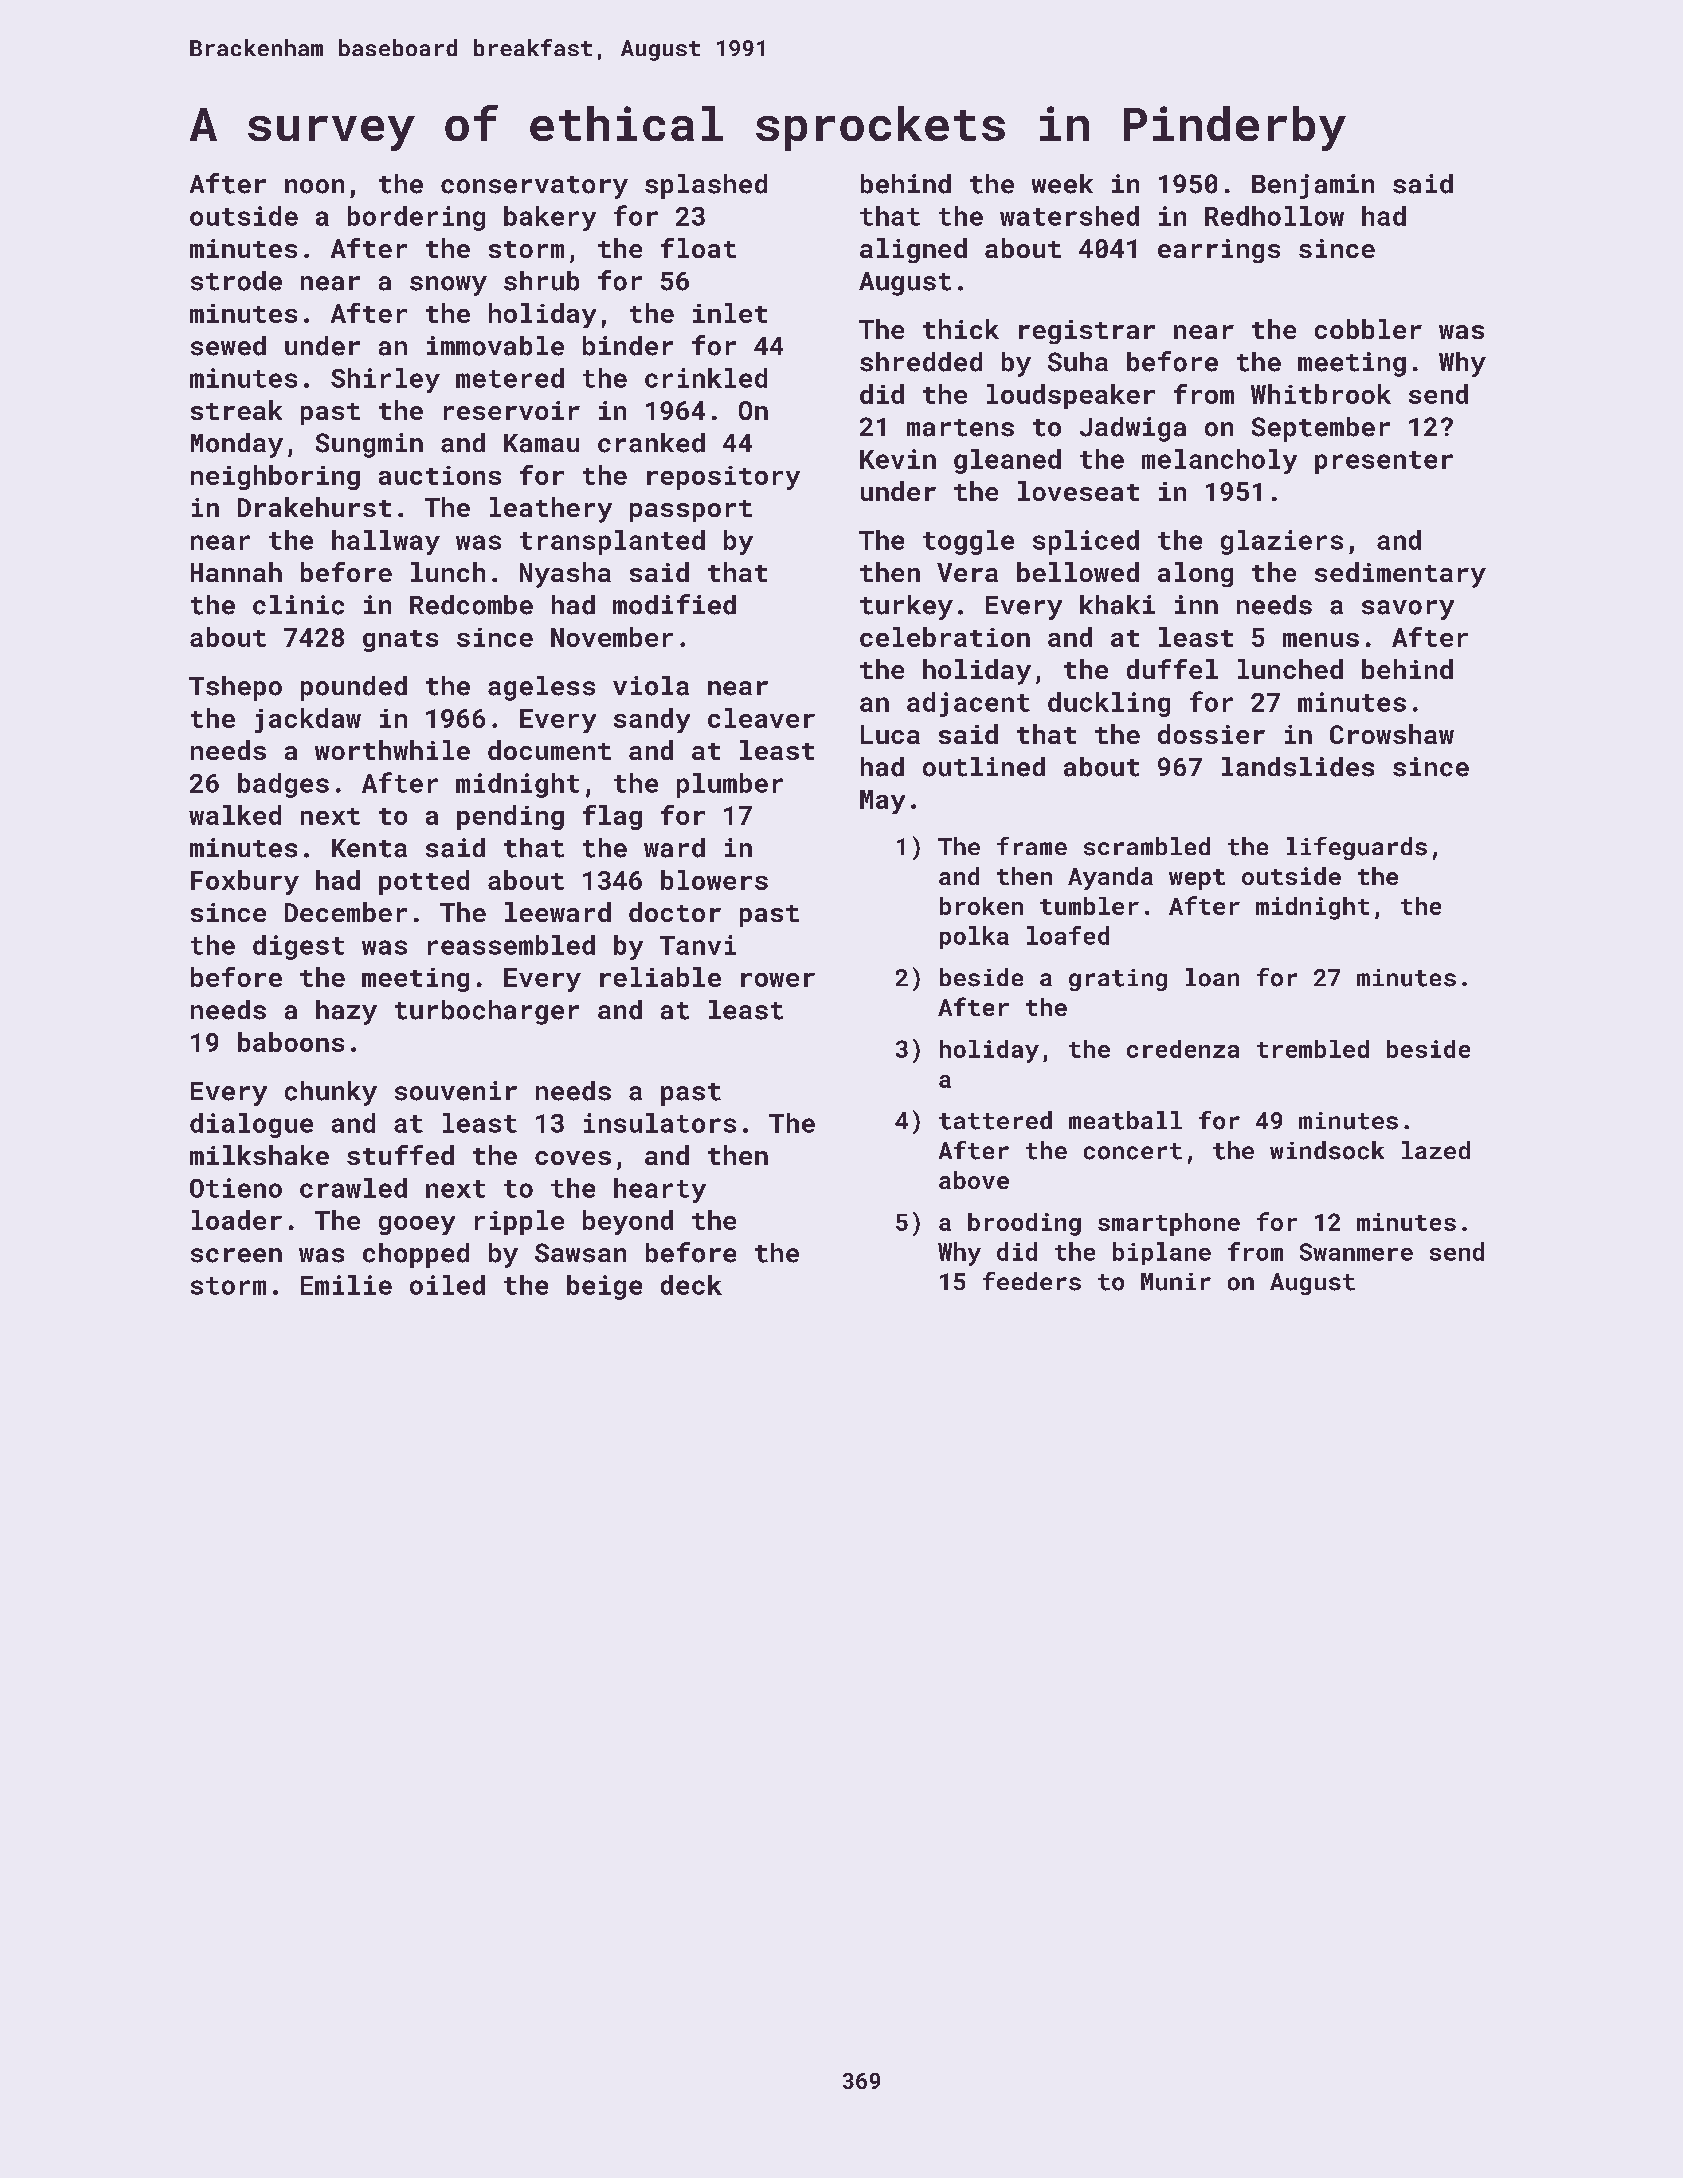 The width and height of the image is (1683, 2178). Describe the element at coordinates (981, 906) in the image. I see `broken` at that location.
